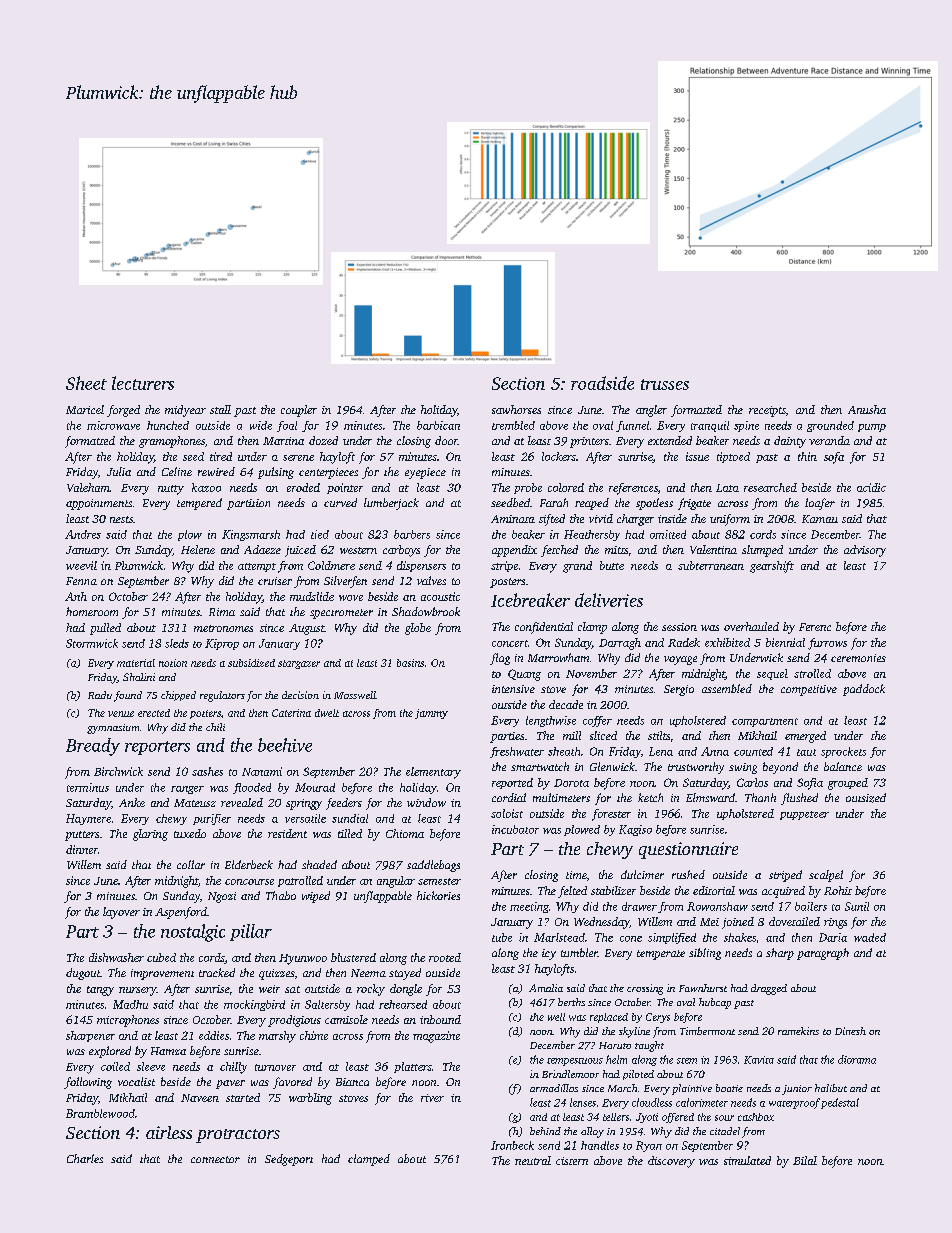 The height and width of the document is (1233, 952). What do you see at coordinates (759, 1060) in the document?
I see `Kavita` at bounding box center [759, 1060].
